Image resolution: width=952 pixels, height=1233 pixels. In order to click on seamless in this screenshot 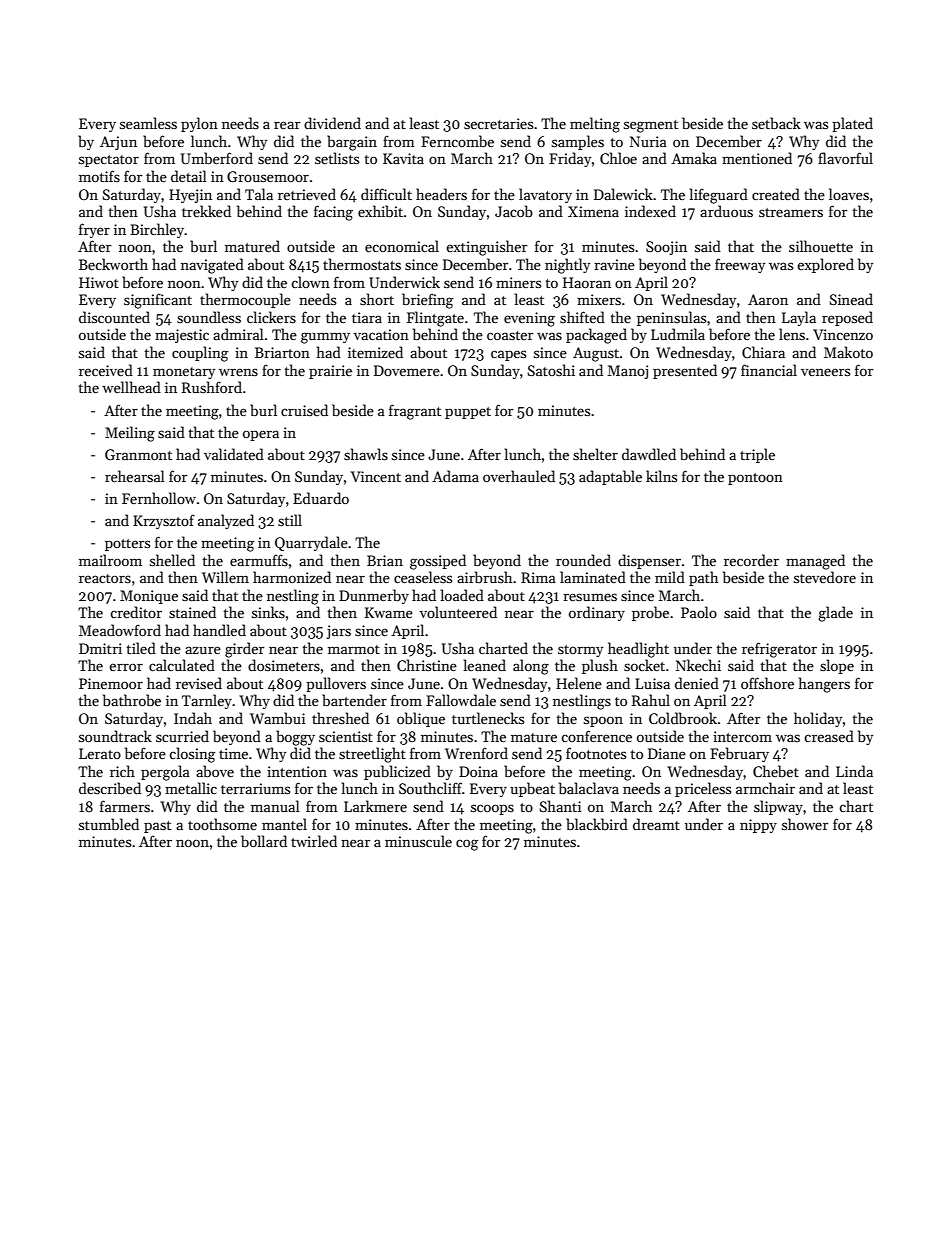, I will do `click(148, 123)`.
